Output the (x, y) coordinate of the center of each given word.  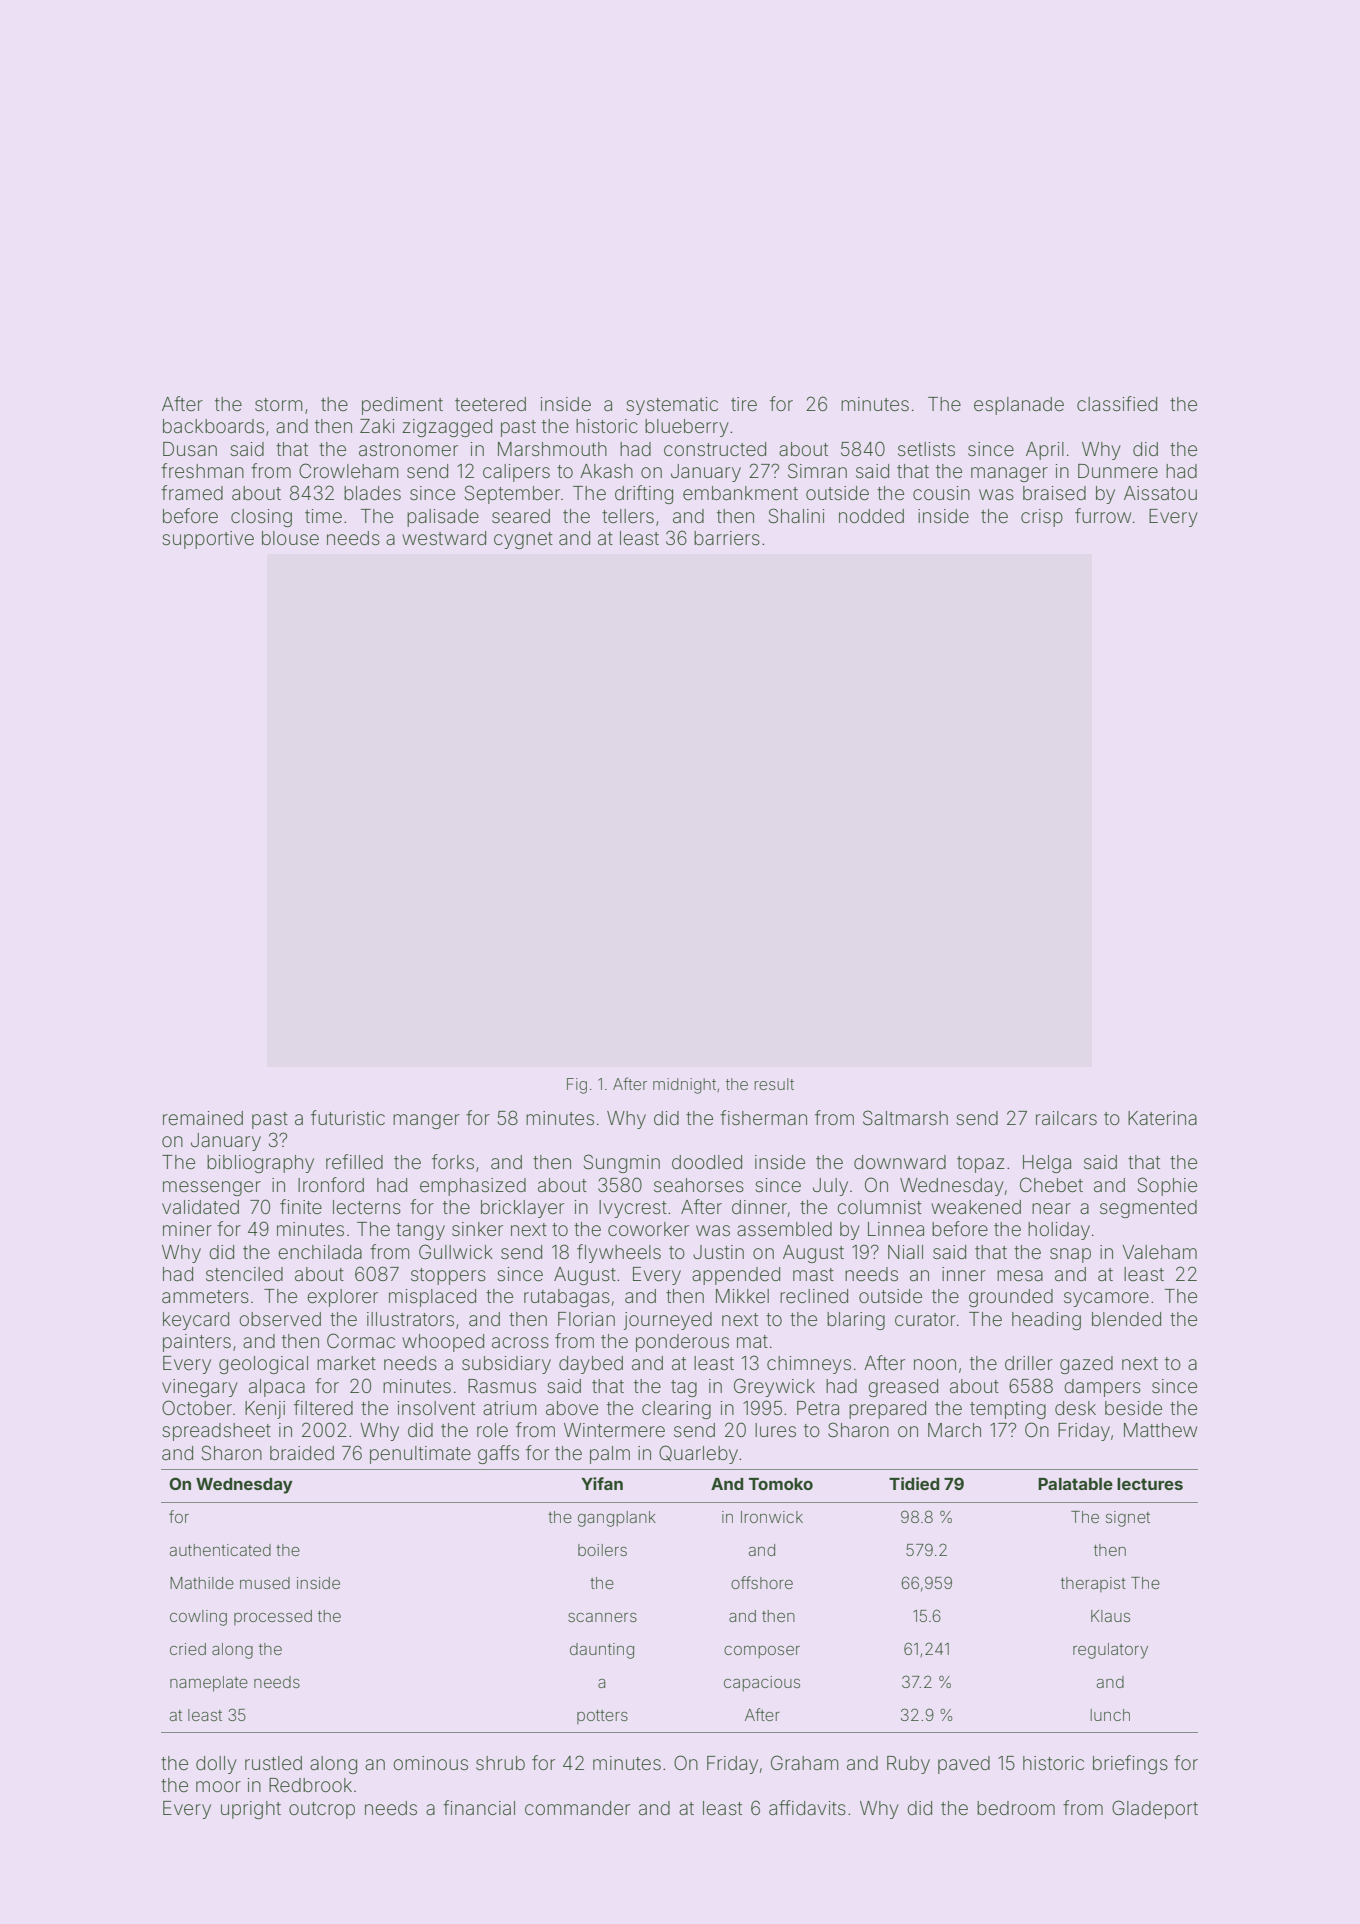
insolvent (436, 1408)
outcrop (322, 1810)
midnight (684, 1086)
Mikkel (742, 1296)
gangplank (617, 1519)
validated (200, 1207)
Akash (606, 471)
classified (1117, 403)
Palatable (1075, 1484)
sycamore (1106, 1299)
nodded (871, 516)
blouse (290, 538)
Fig (577, 1086)
